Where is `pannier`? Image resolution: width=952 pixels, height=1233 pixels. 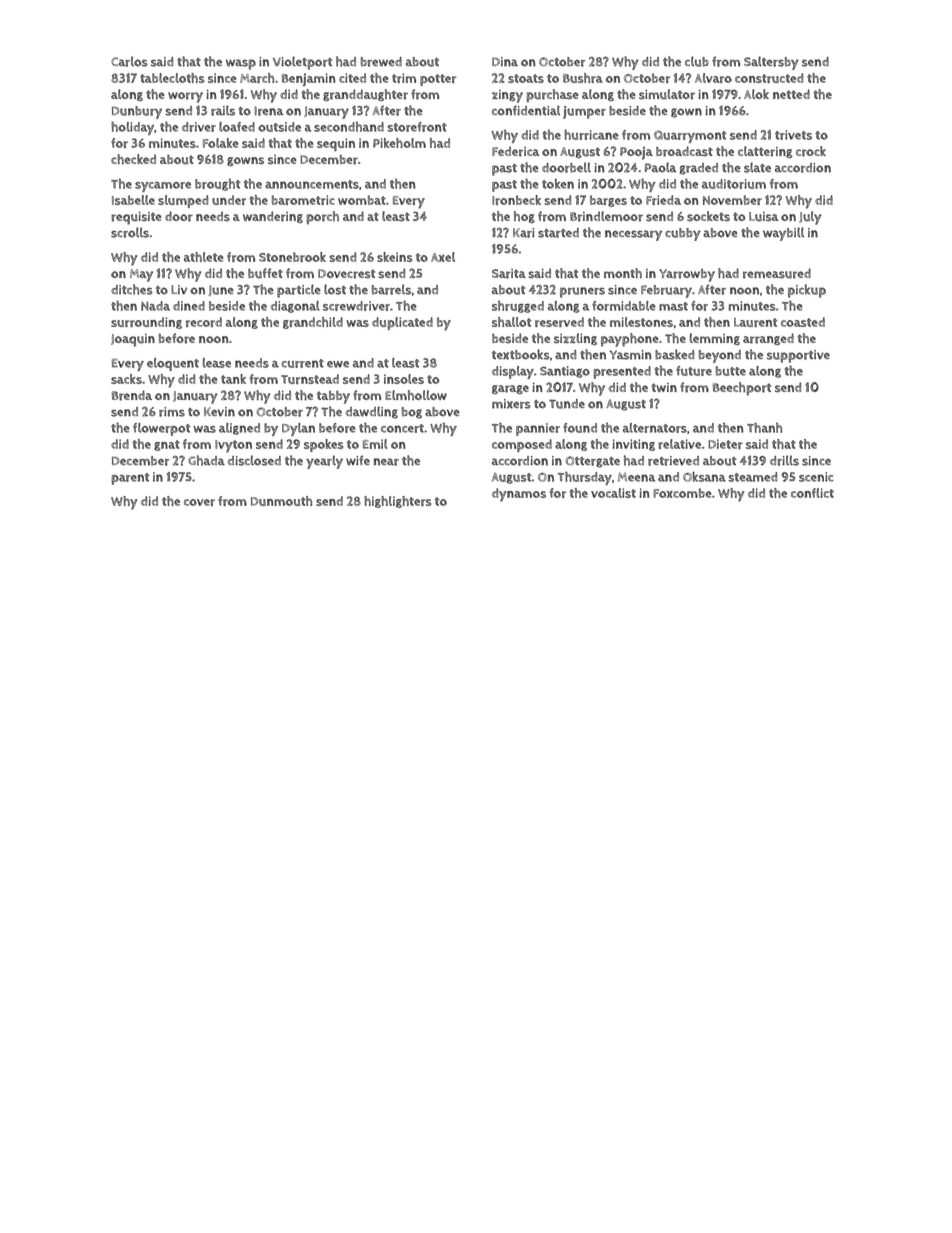
pannier is located at coordinates (538, 429).
